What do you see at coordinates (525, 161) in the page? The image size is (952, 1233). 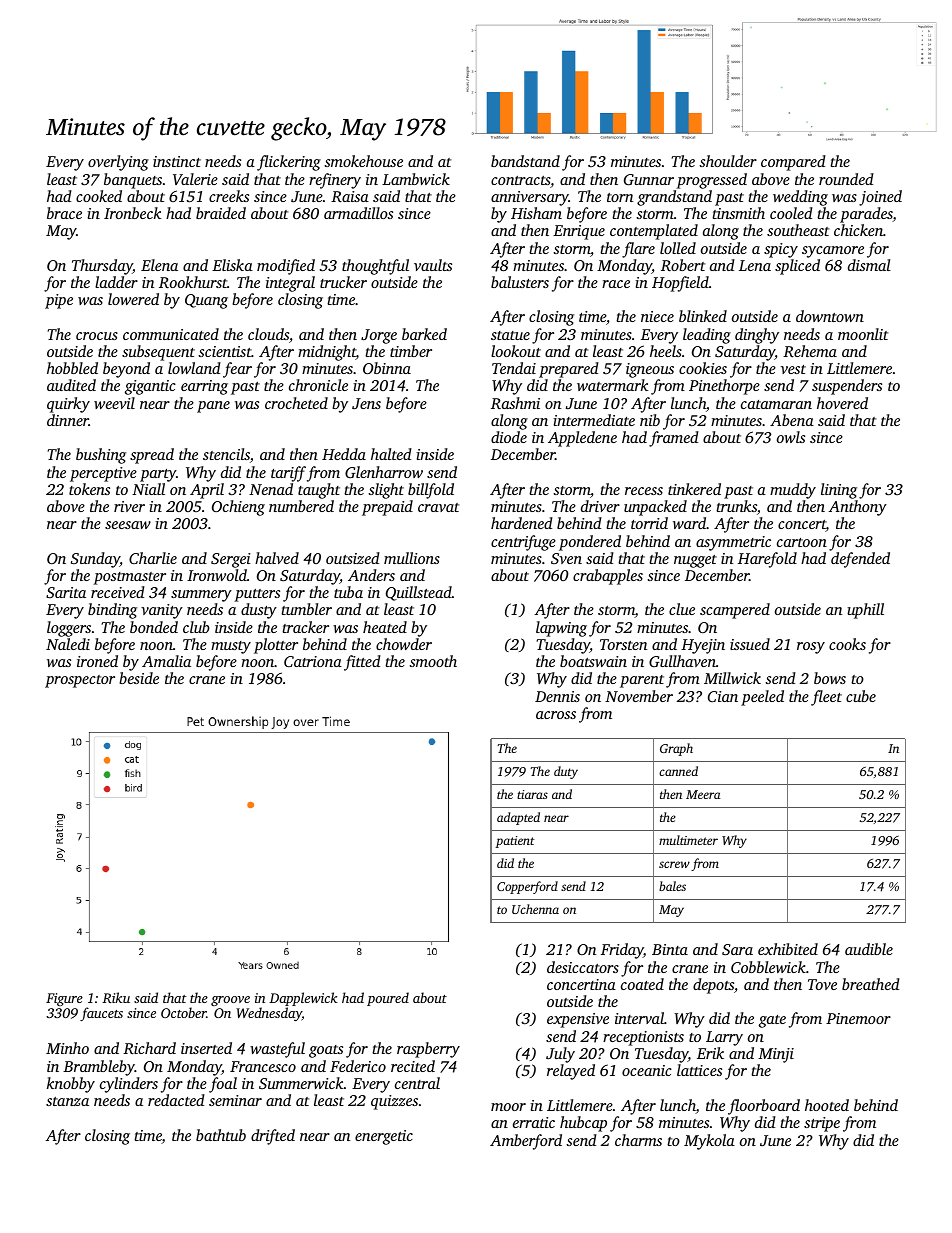 I see `bandstand` at bounding box center [525, 161].
